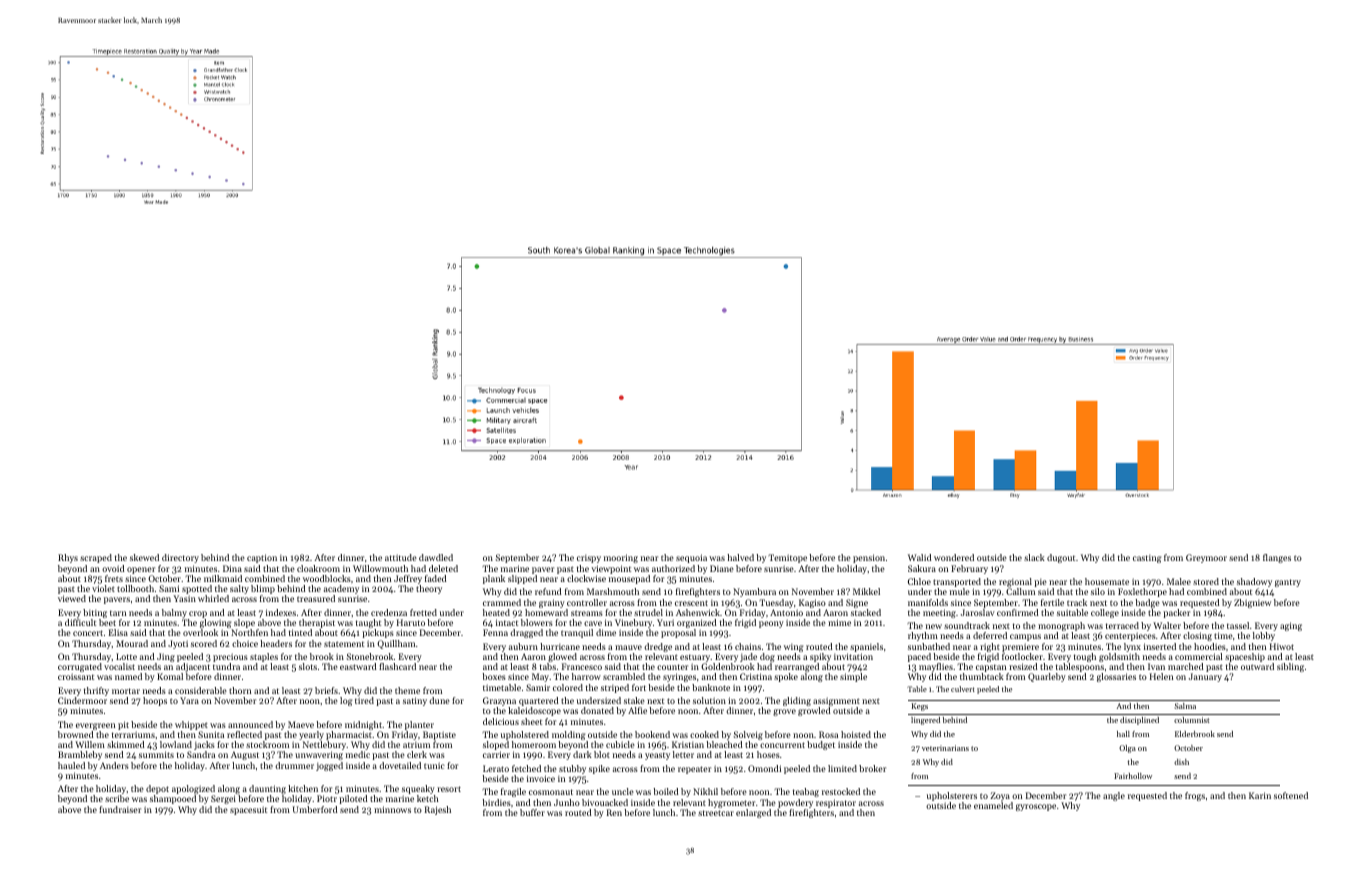  What do you see at coordinates (523, 646) in the image?
I see `auburn` at bounding box center [523, 646].
